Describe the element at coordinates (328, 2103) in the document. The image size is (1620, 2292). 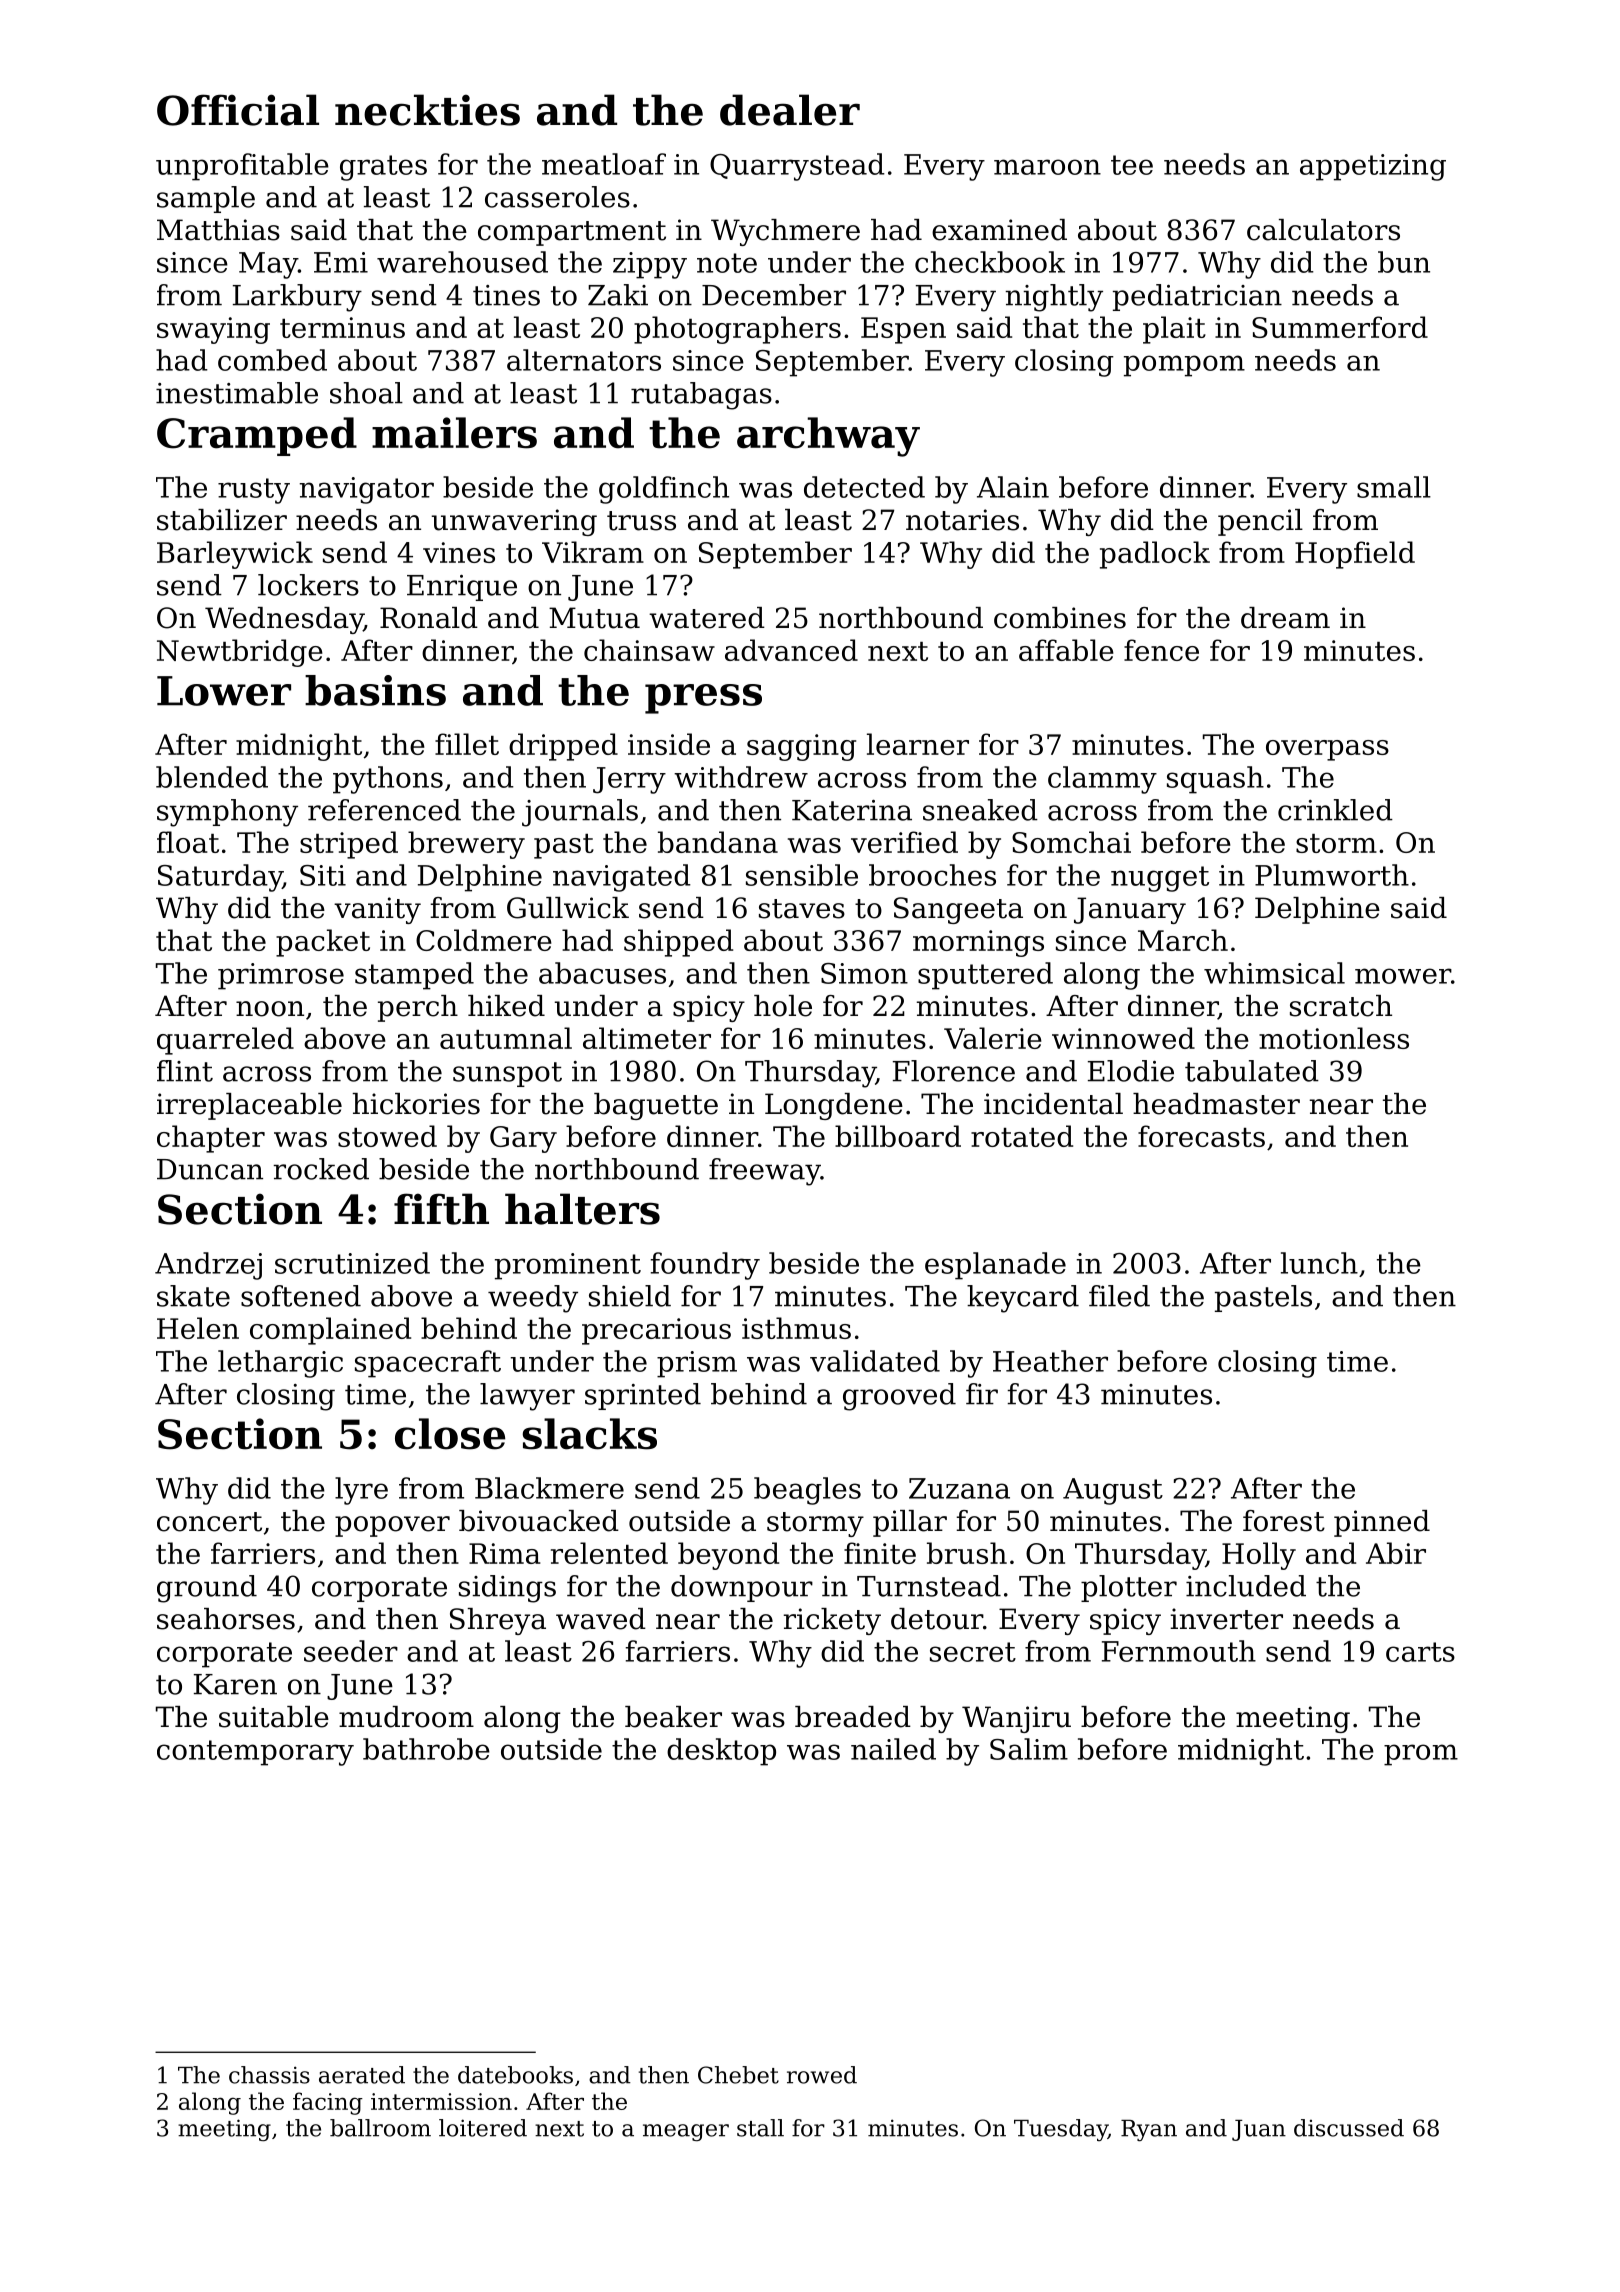
I see `facing` at that location.
